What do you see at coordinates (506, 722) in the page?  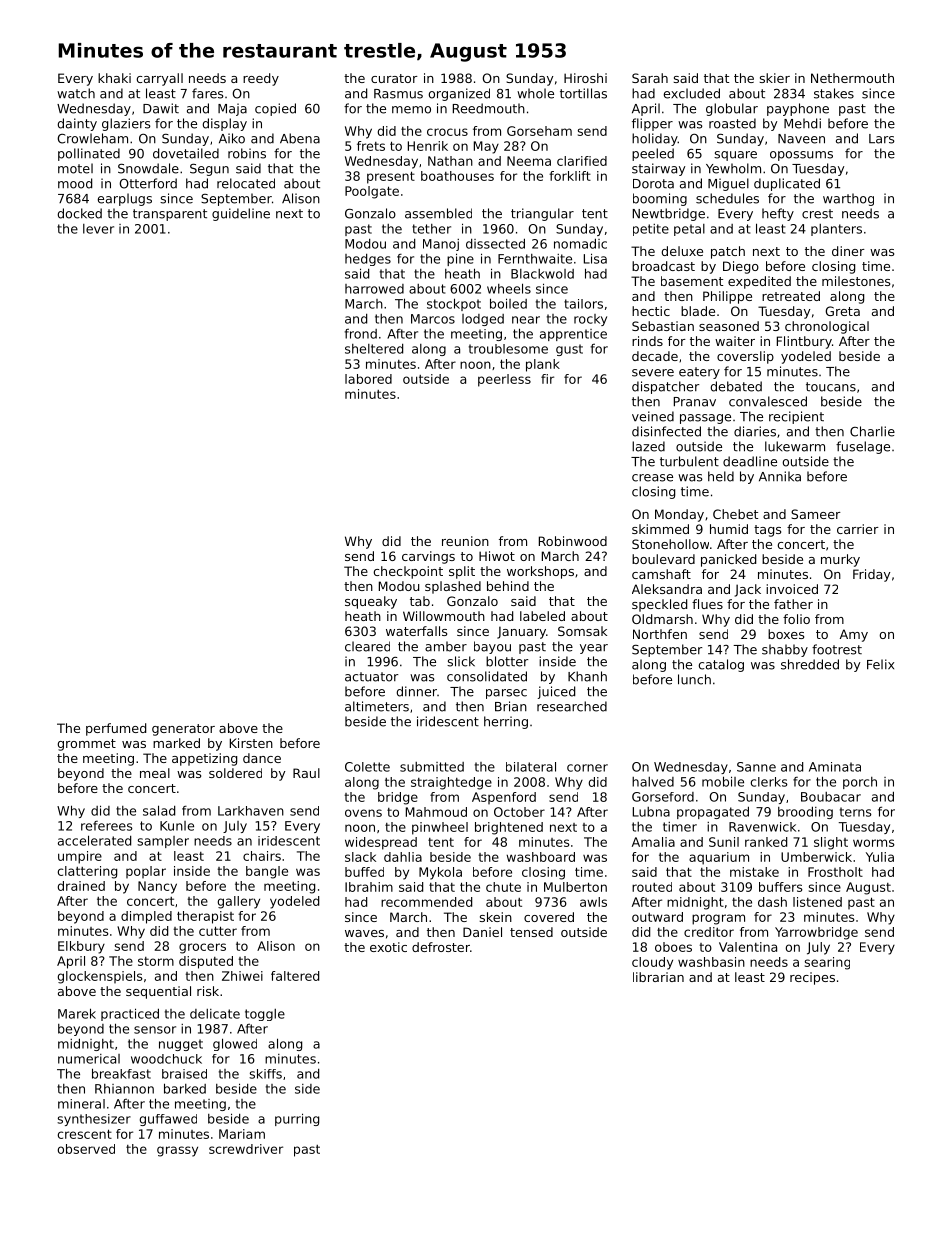 I see `herring` at bounding box center [506, 722].
